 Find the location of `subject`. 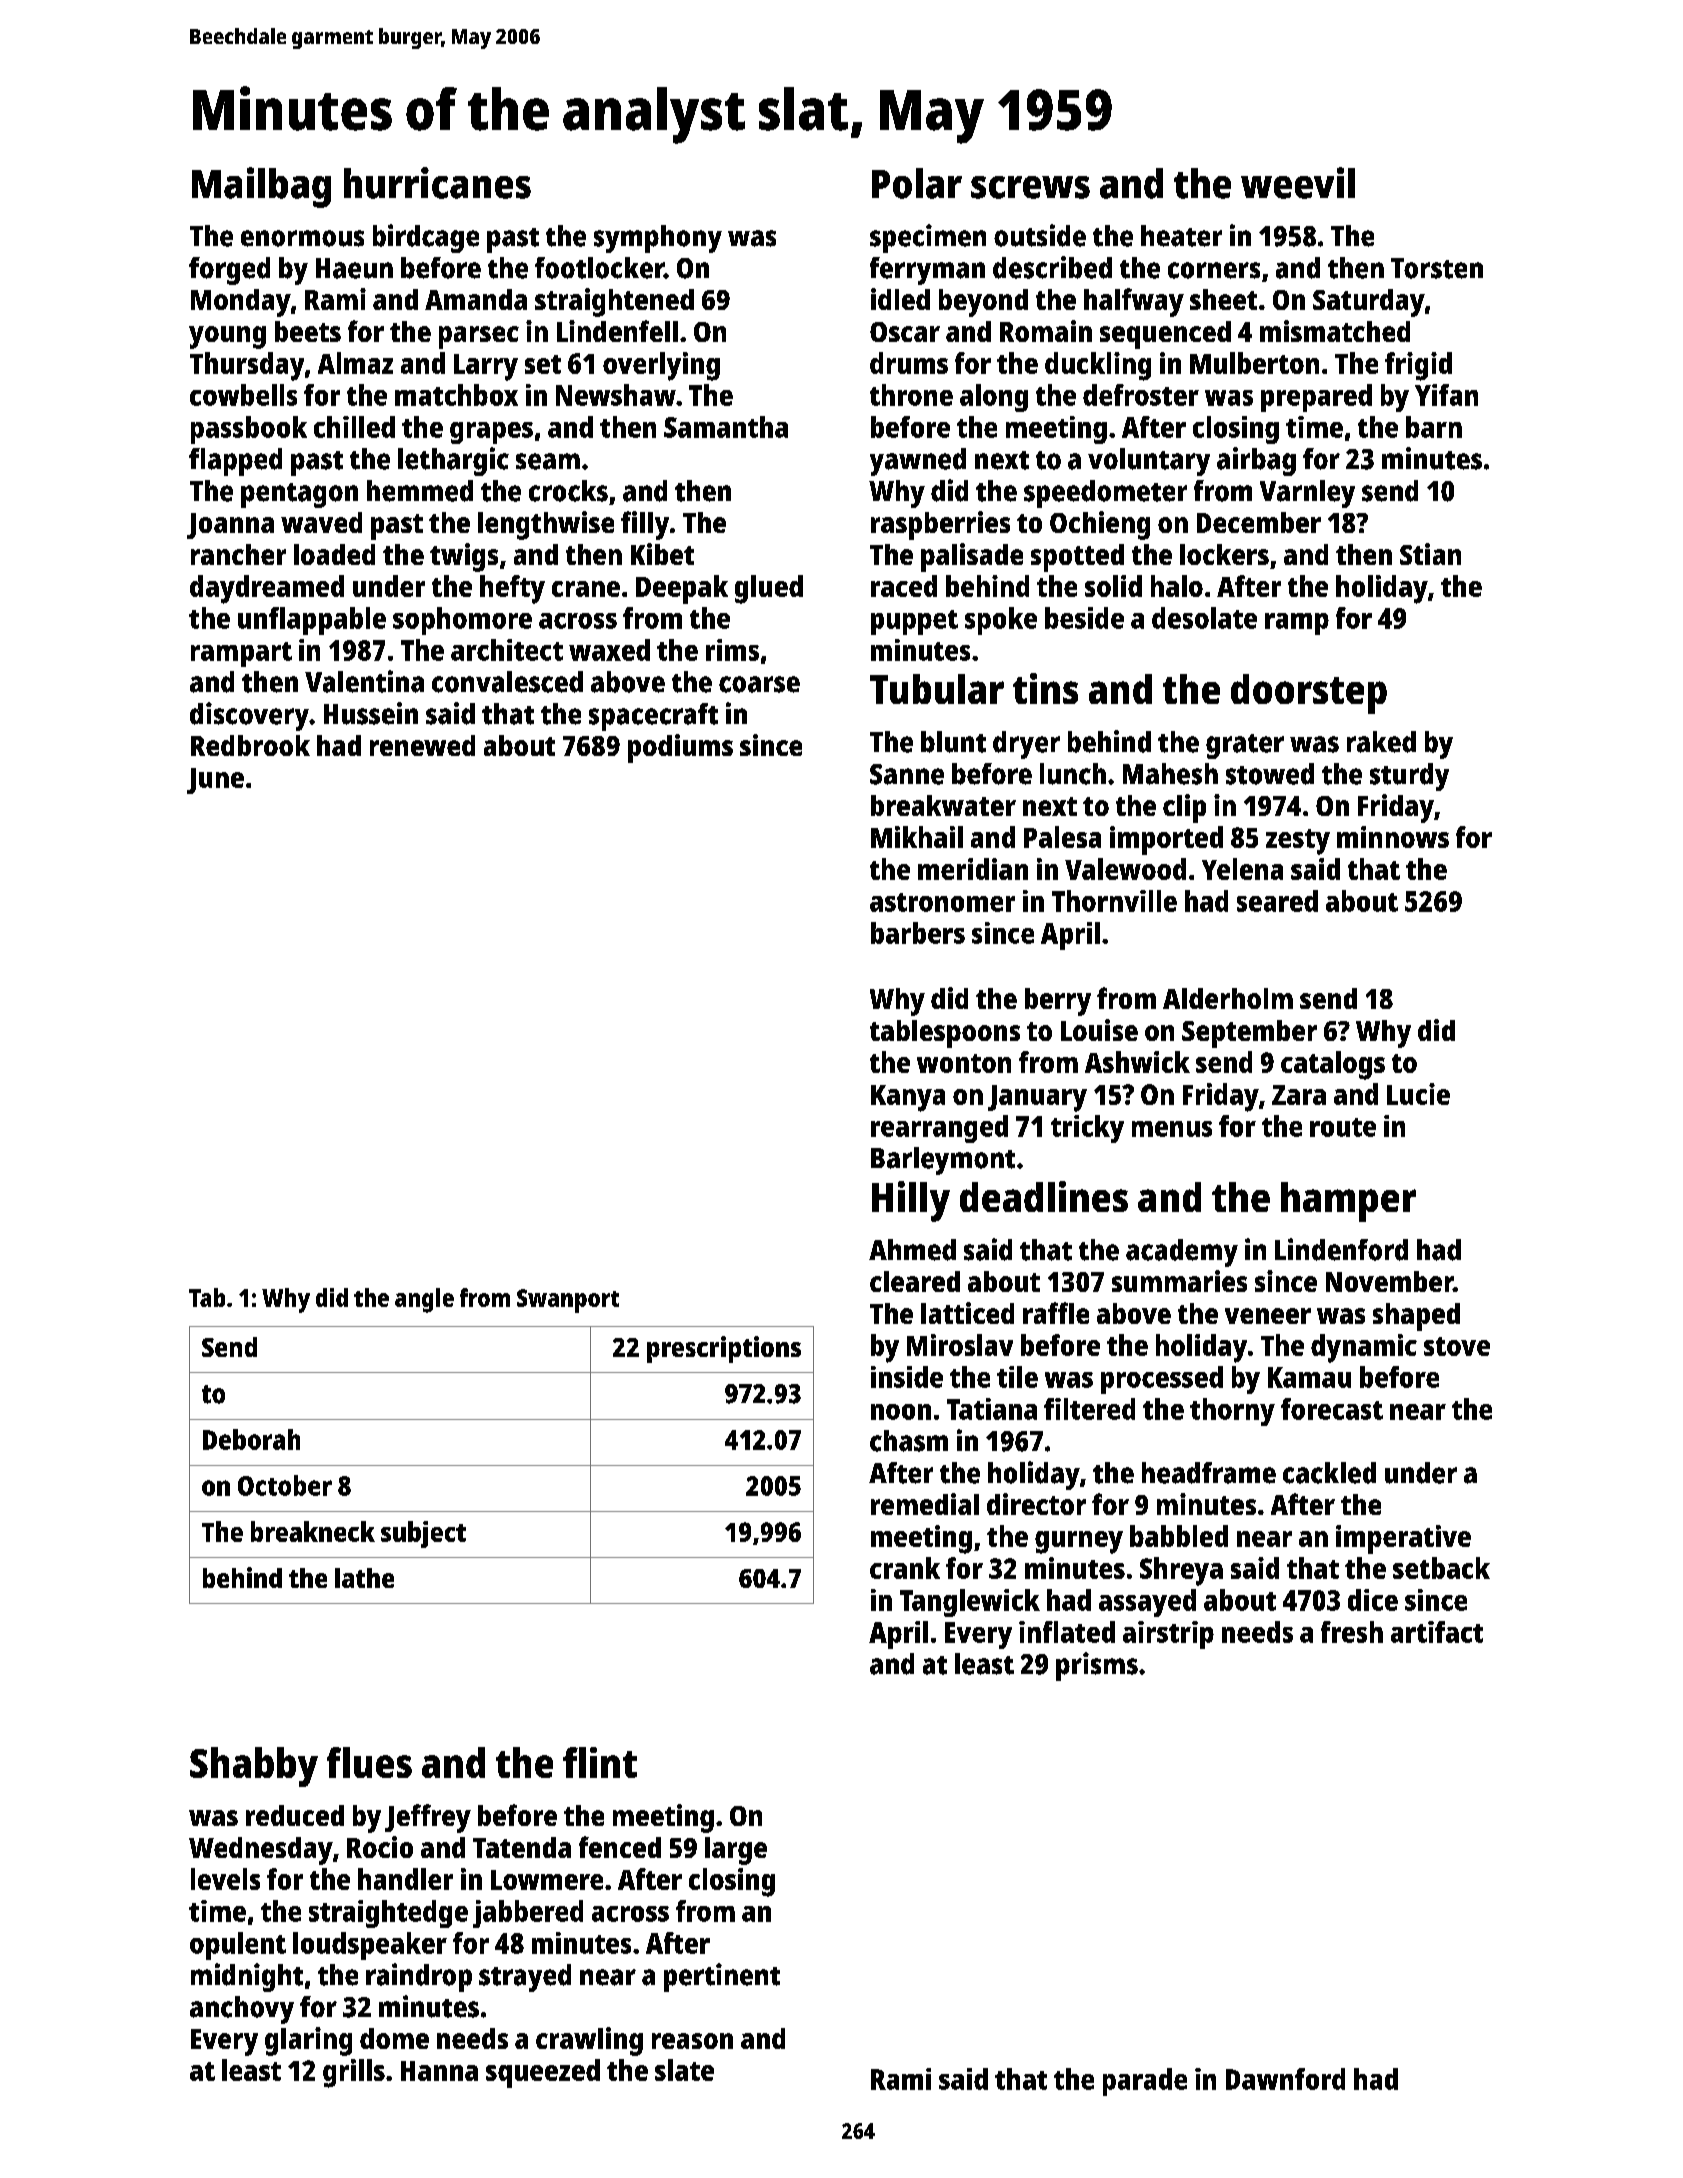

subject is located at coordinates (423, 1534).
